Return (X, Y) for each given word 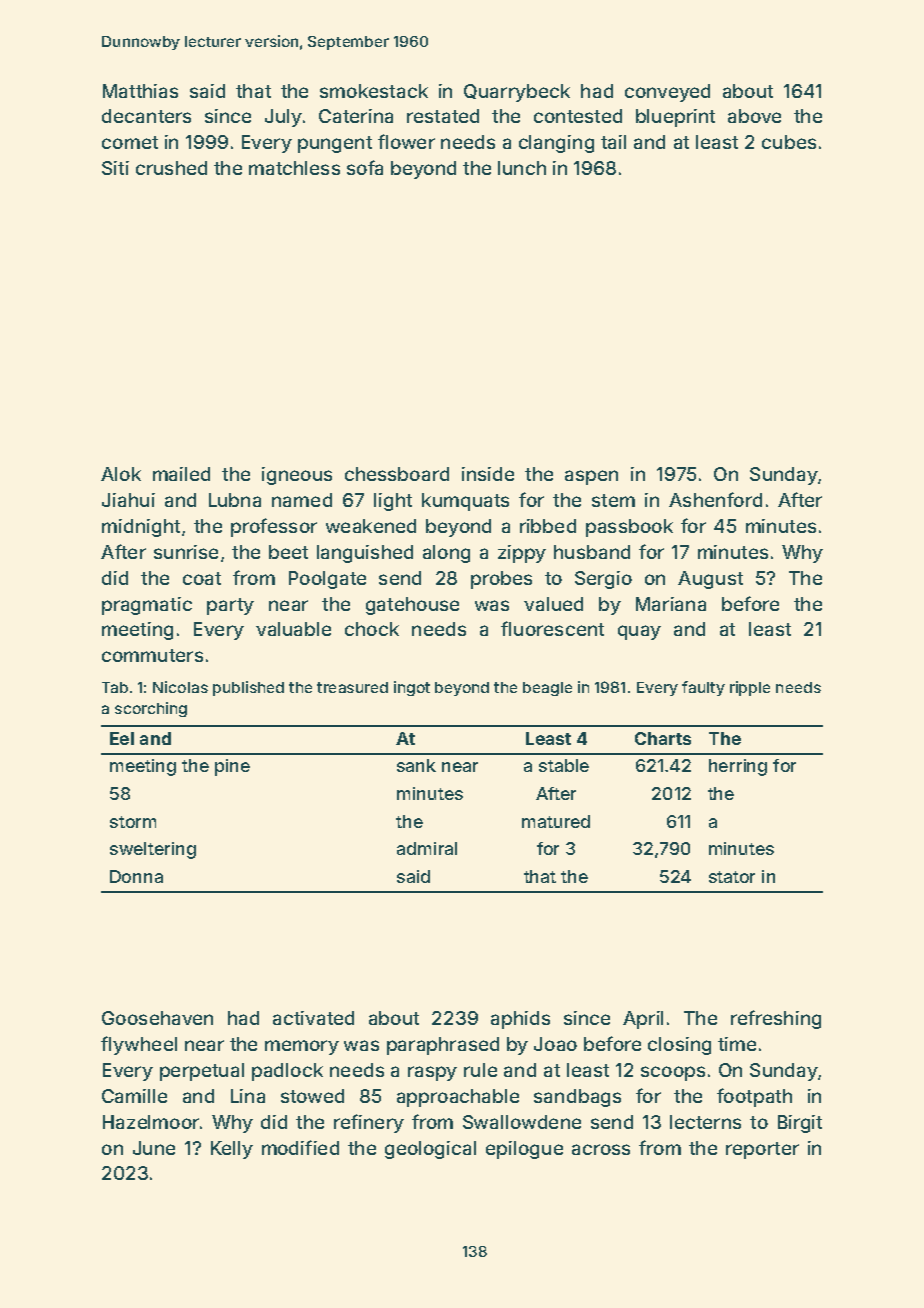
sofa (365, 167)
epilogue (524, 1150)
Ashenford (715, 499)
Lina (248, 1096)
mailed (181, 474)
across (601, 1149)
